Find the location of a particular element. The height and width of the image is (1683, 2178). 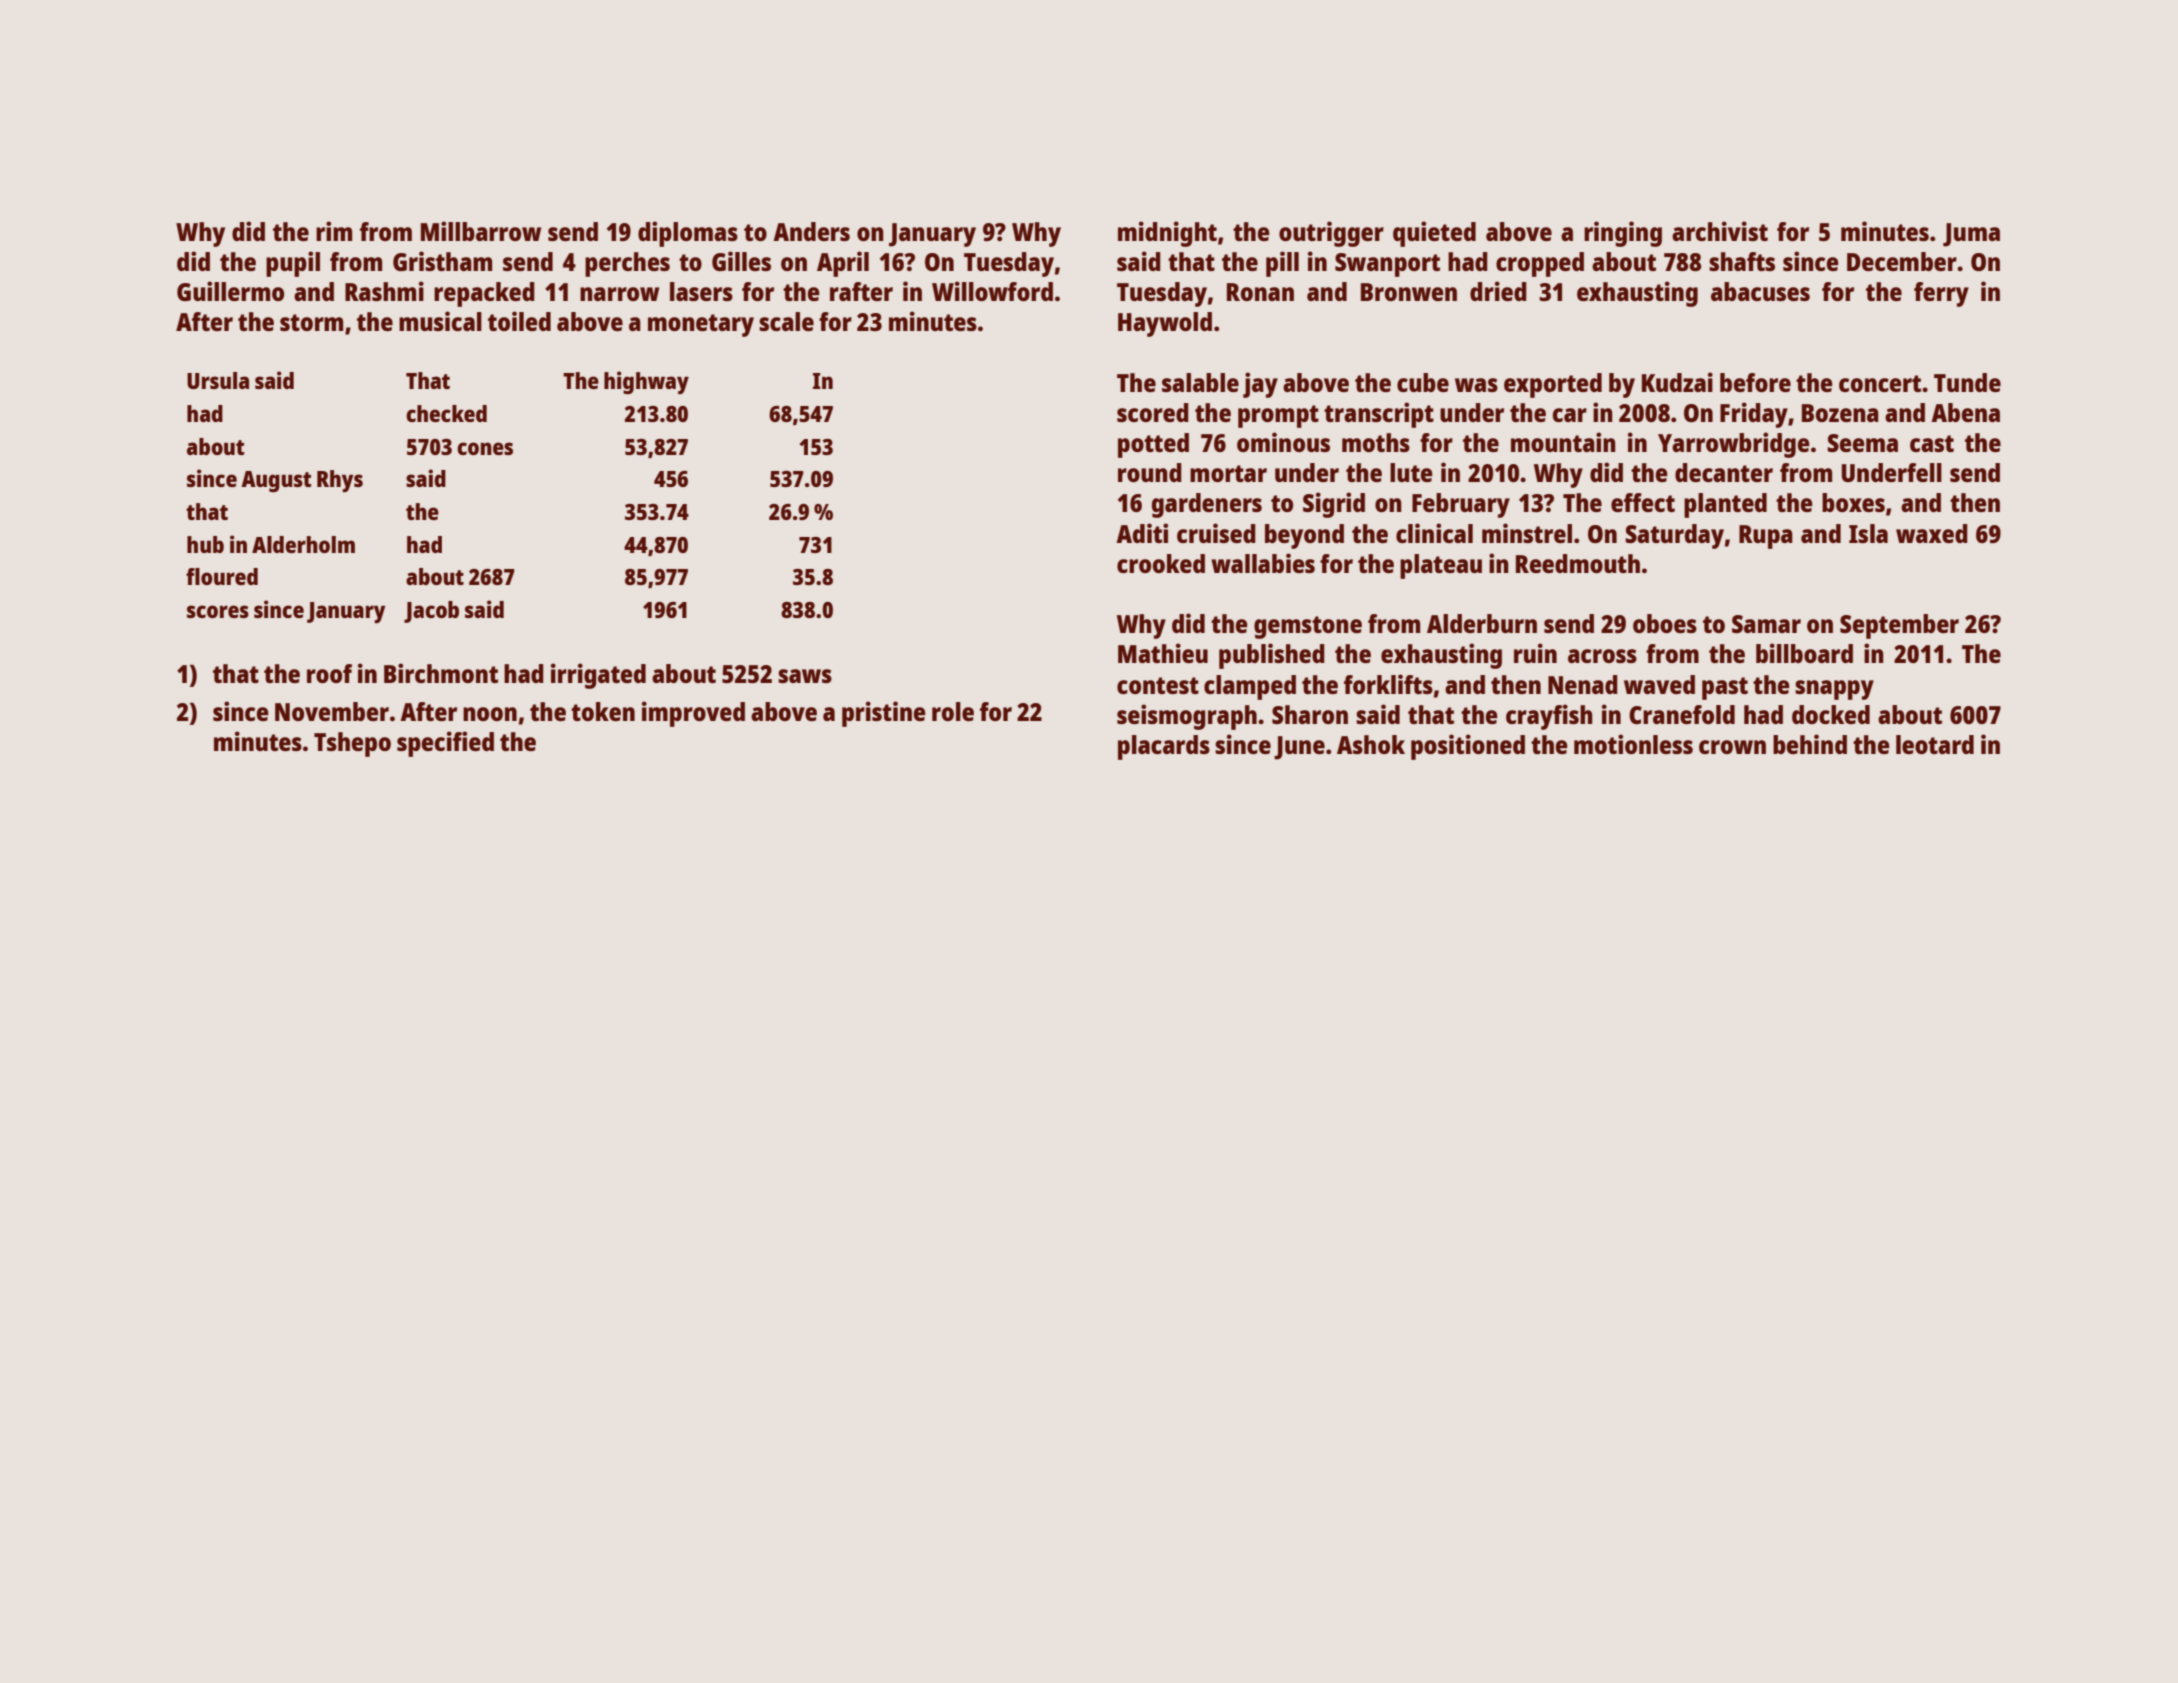

June is located at coordinates (1299, 748).
